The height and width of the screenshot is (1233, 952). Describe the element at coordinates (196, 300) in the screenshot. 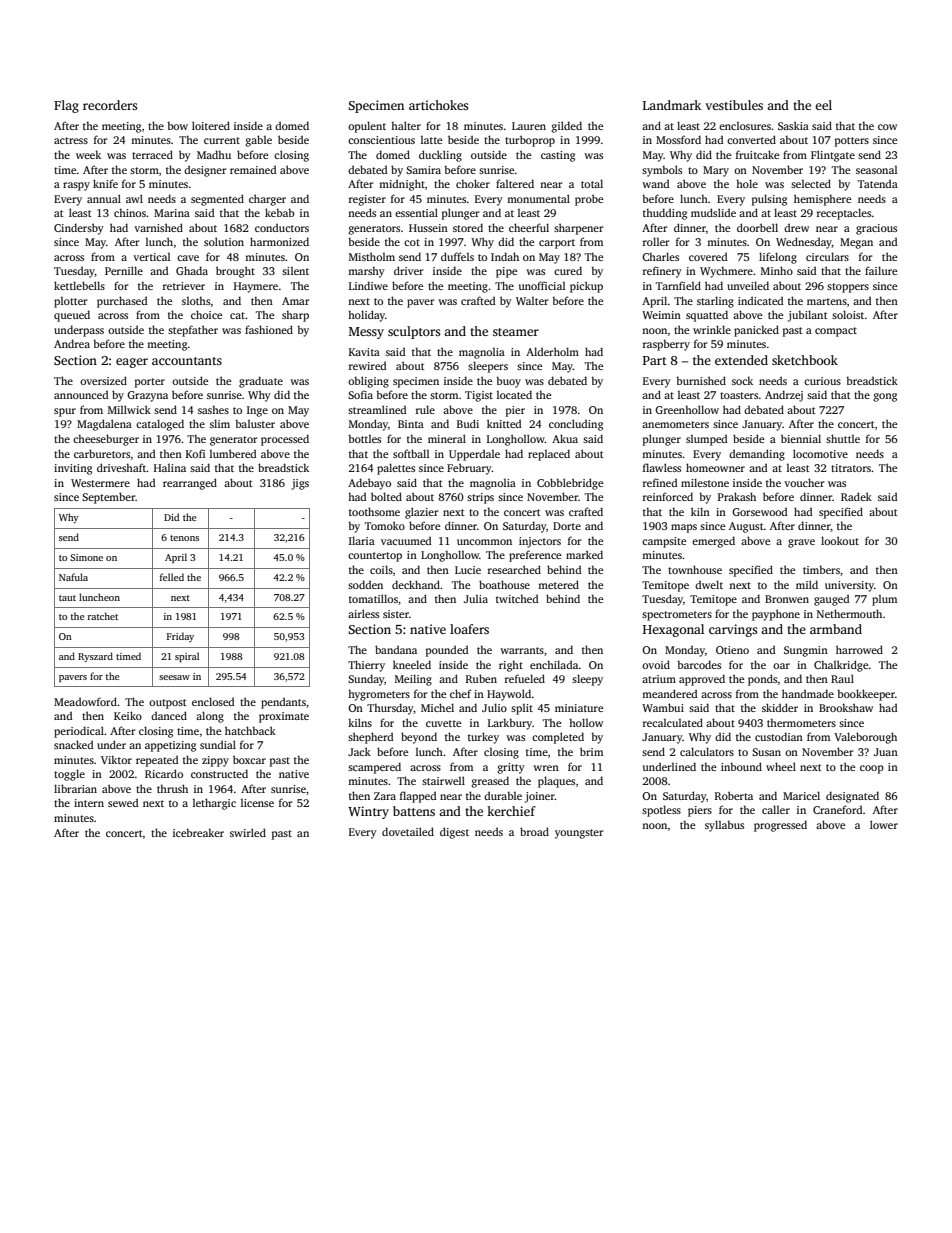

I see `sloths` at that location.
